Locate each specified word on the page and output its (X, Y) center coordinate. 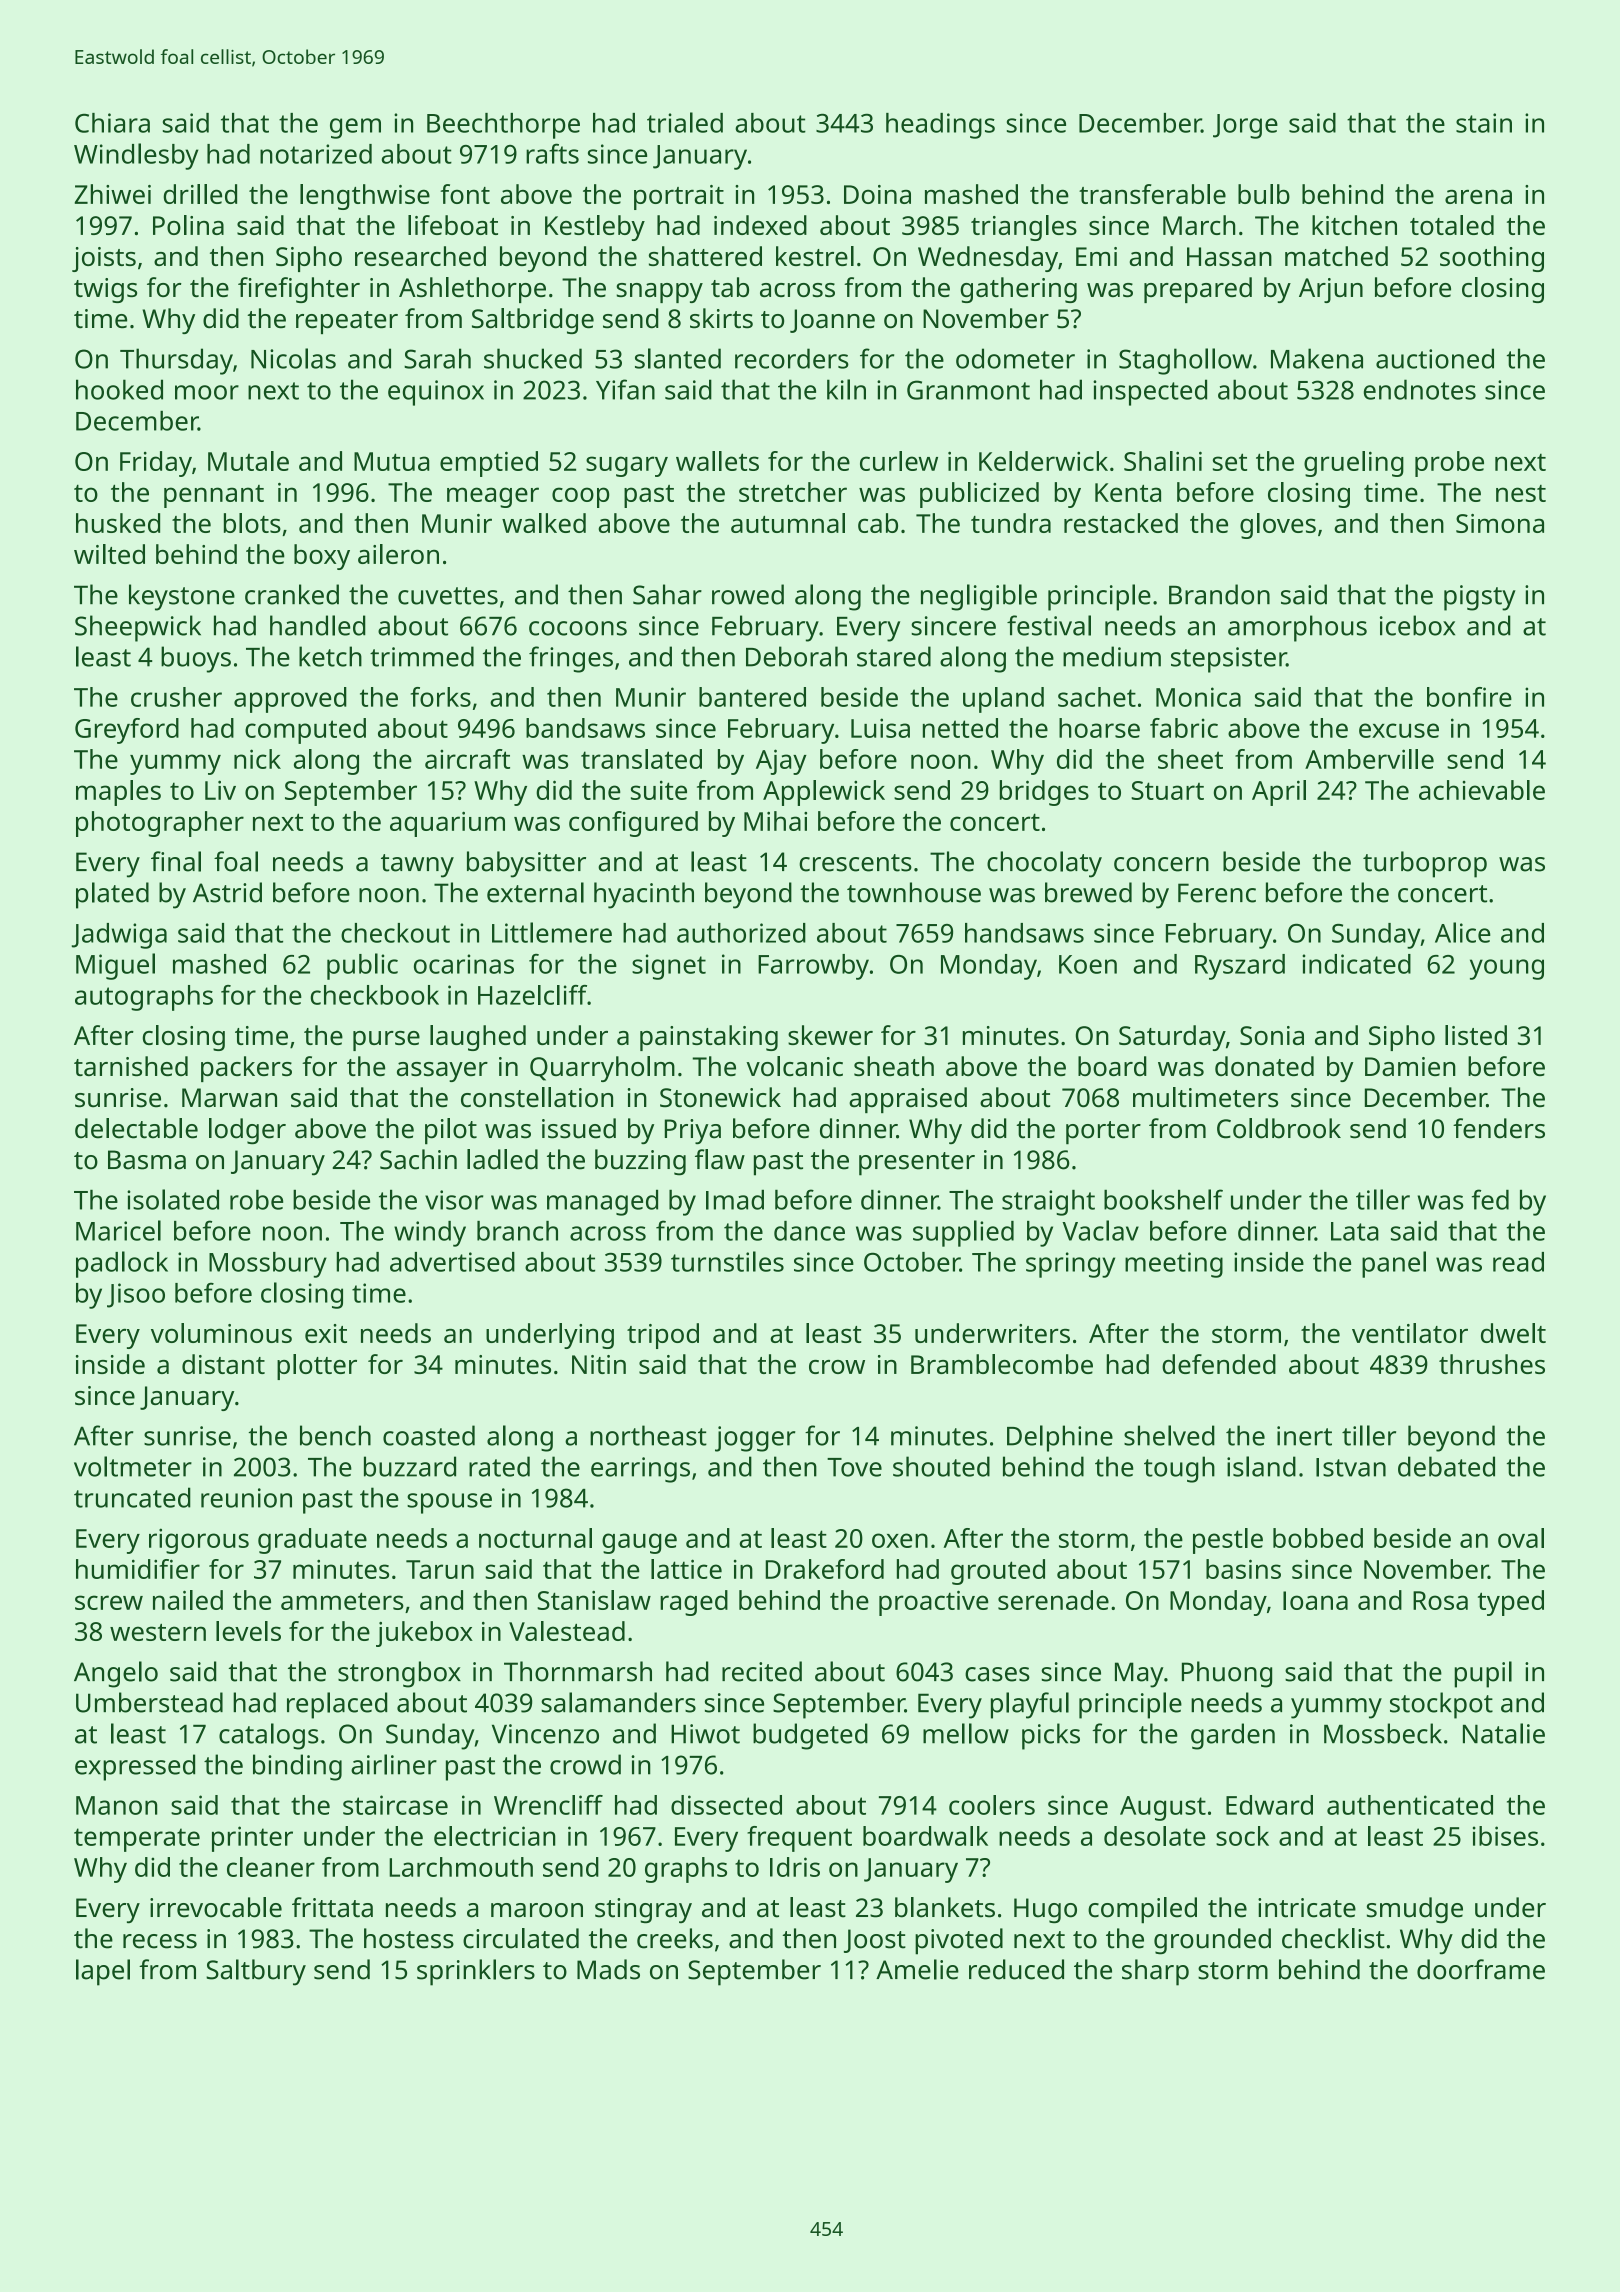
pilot (451, 1131)
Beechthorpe (503, 126)
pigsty (1480, 598)
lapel (103, 1972)
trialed (685, 122)
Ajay (781, 762)
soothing (1492, 259)
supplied (963, 1233)
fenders (1499, 1128)
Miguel (115, 966)
